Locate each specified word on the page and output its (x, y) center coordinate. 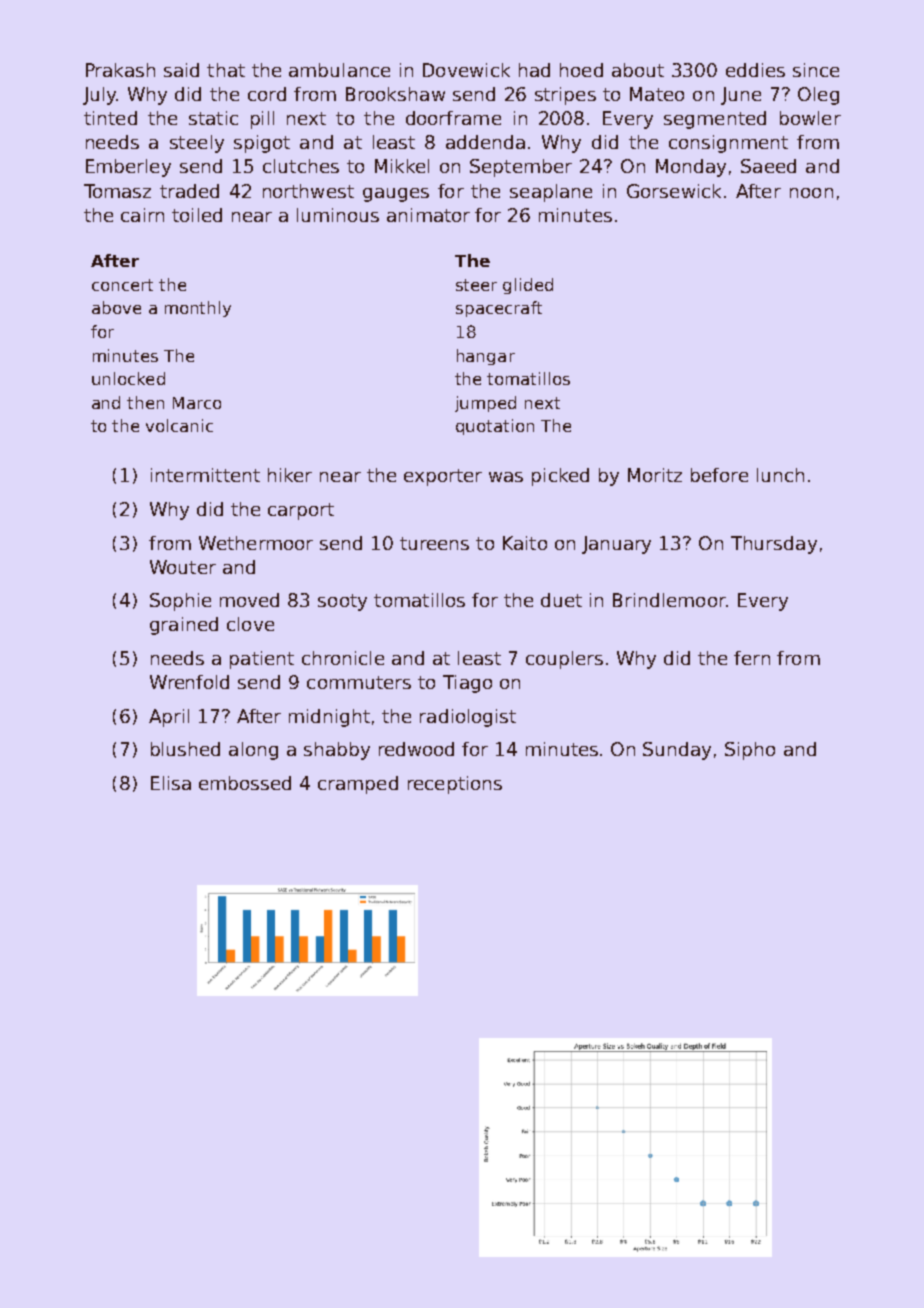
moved (249, 600)
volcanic (179, 425)
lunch (780, 475)
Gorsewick (674, 191)
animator (428, 215)
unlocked (128, 378)
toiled (197, 215)
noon (811, 193)
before (719, 475)
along (253, 751)
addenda (485, 142)
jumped (485, 404)
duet (561, 600)
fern (752, 658)
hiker (290, 475)
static (213, 118)
